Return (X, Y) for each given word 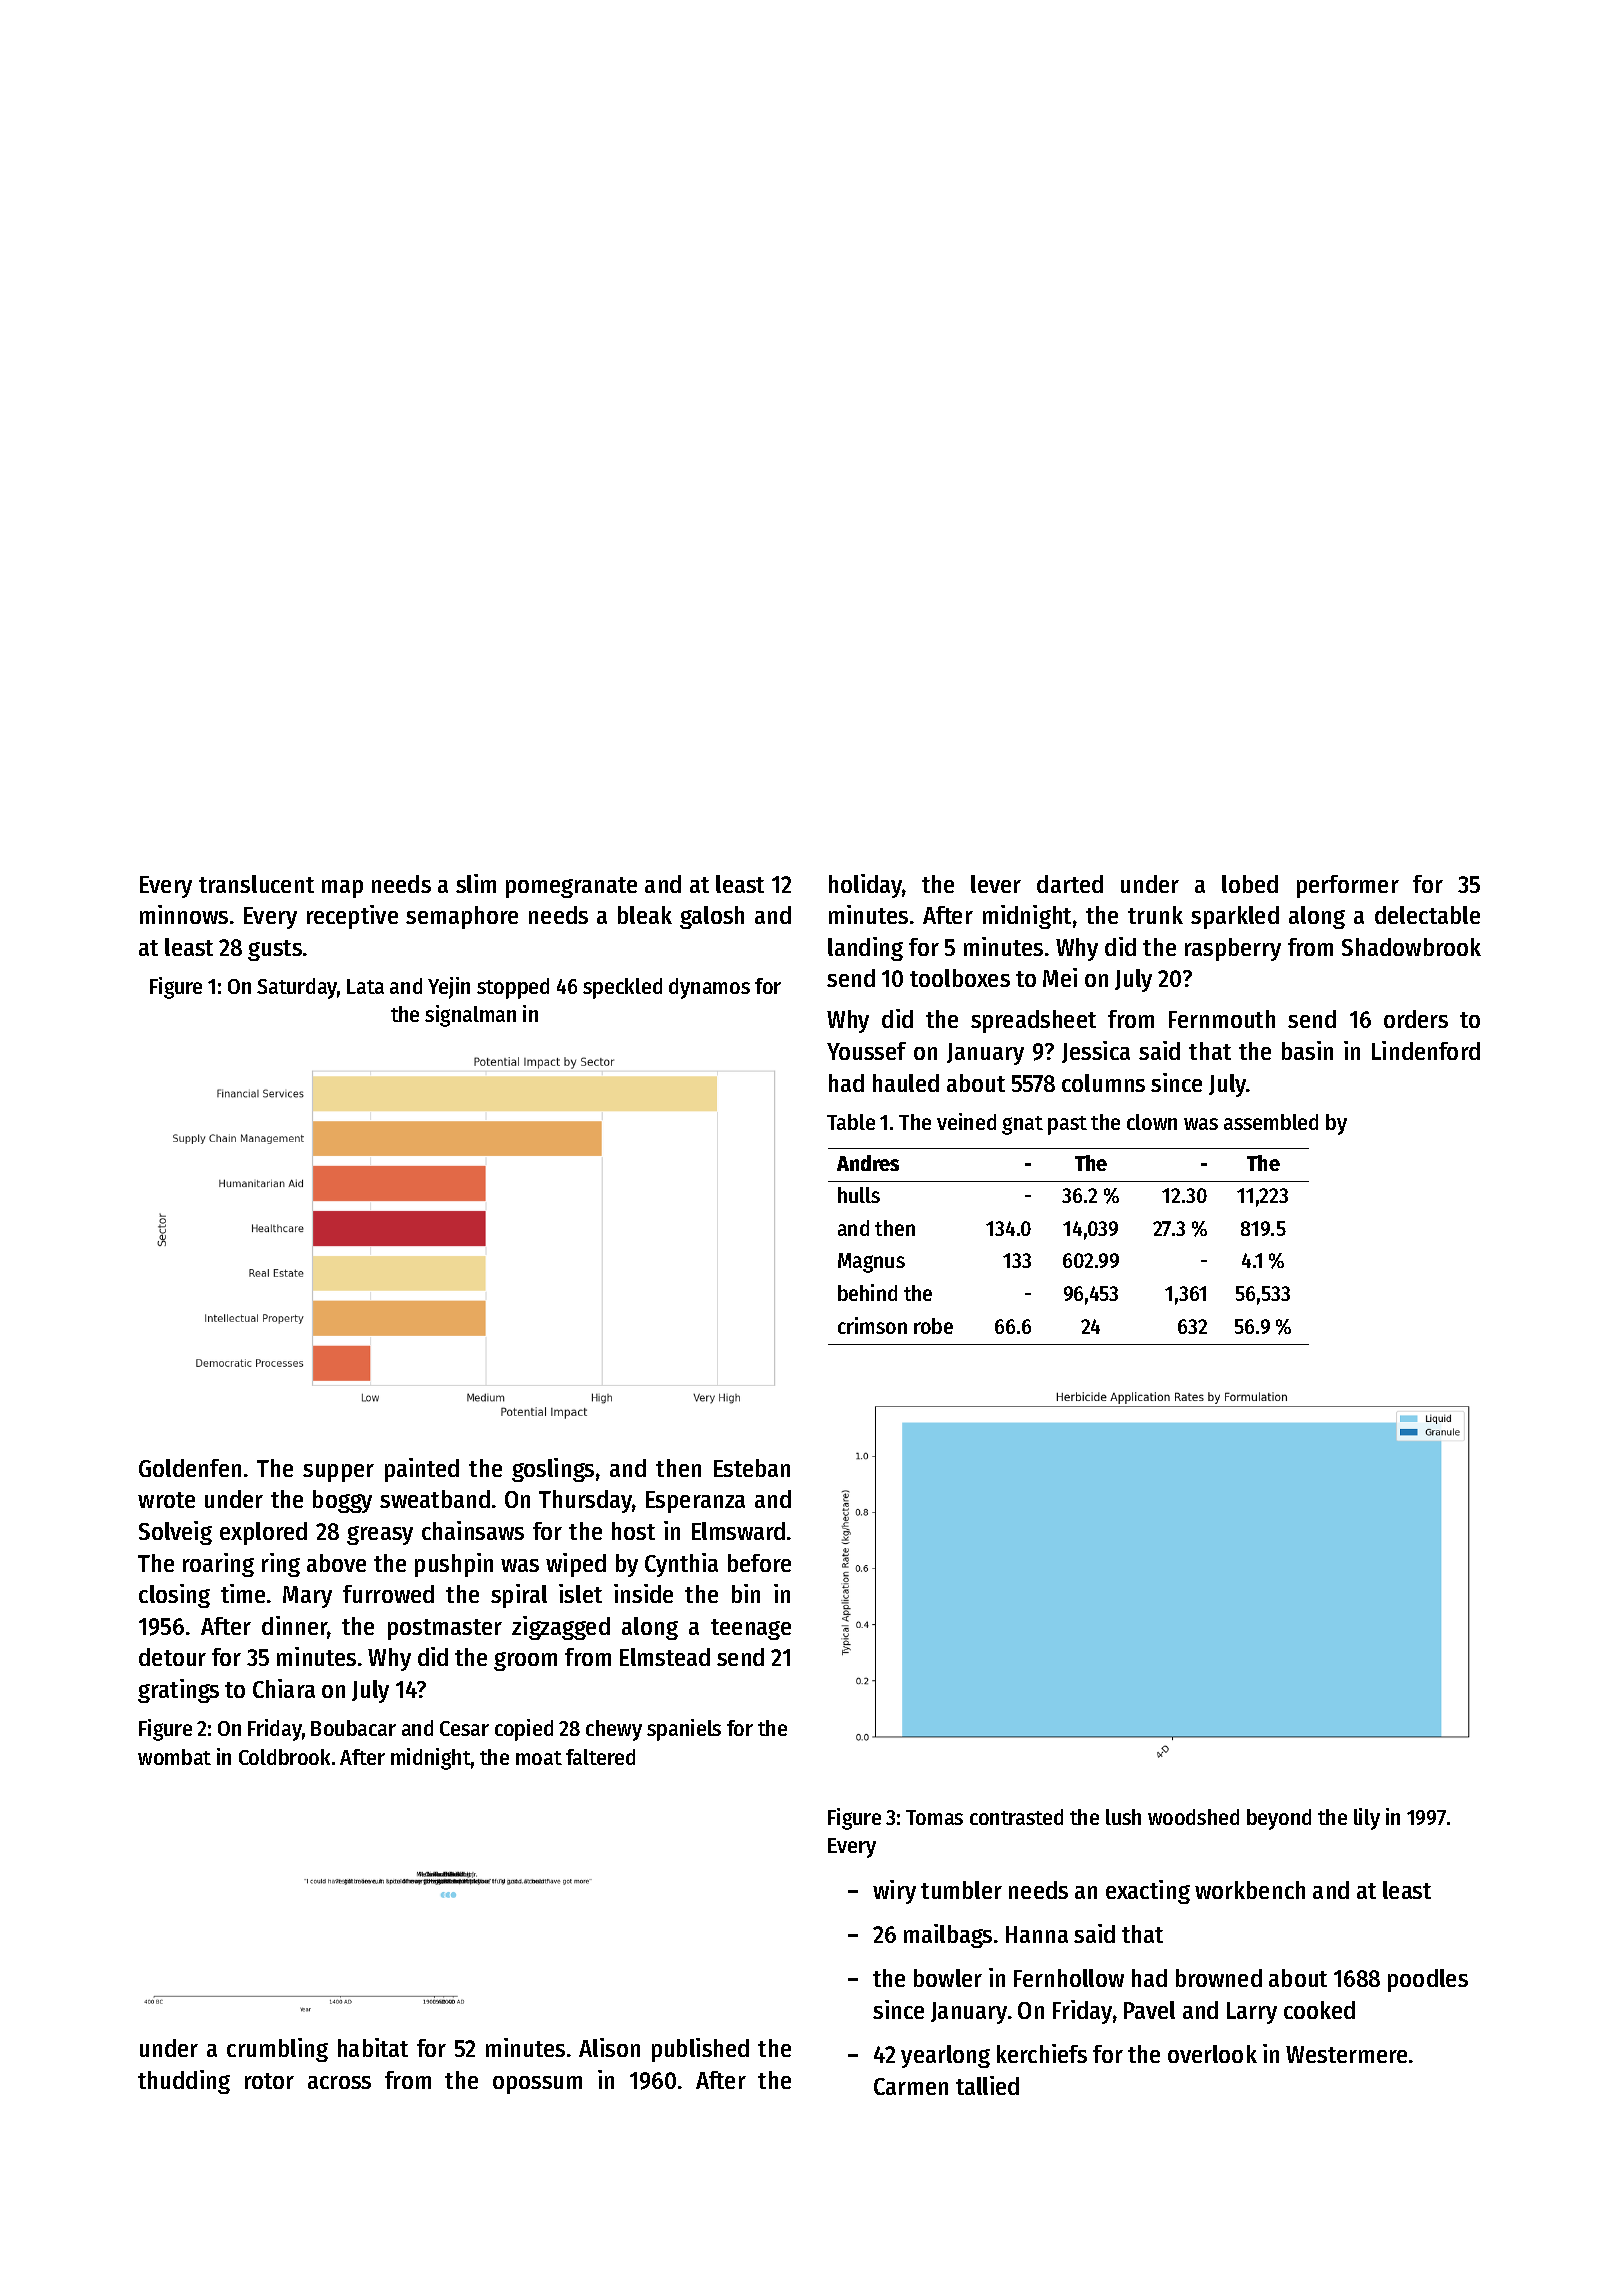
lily (1367, 1819)
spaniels (684, 1730)
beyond (1279, 1819)
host (633, 1531)
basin (1307, 1050)
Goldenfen (190, 1468)
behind (867, 1292)
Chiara (284, 1688)
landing (865, 949)
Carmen (911, 2086)
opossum (537, 2085)
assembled (1271, 1122)
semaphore (462, 917)
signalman (470, 1016)
